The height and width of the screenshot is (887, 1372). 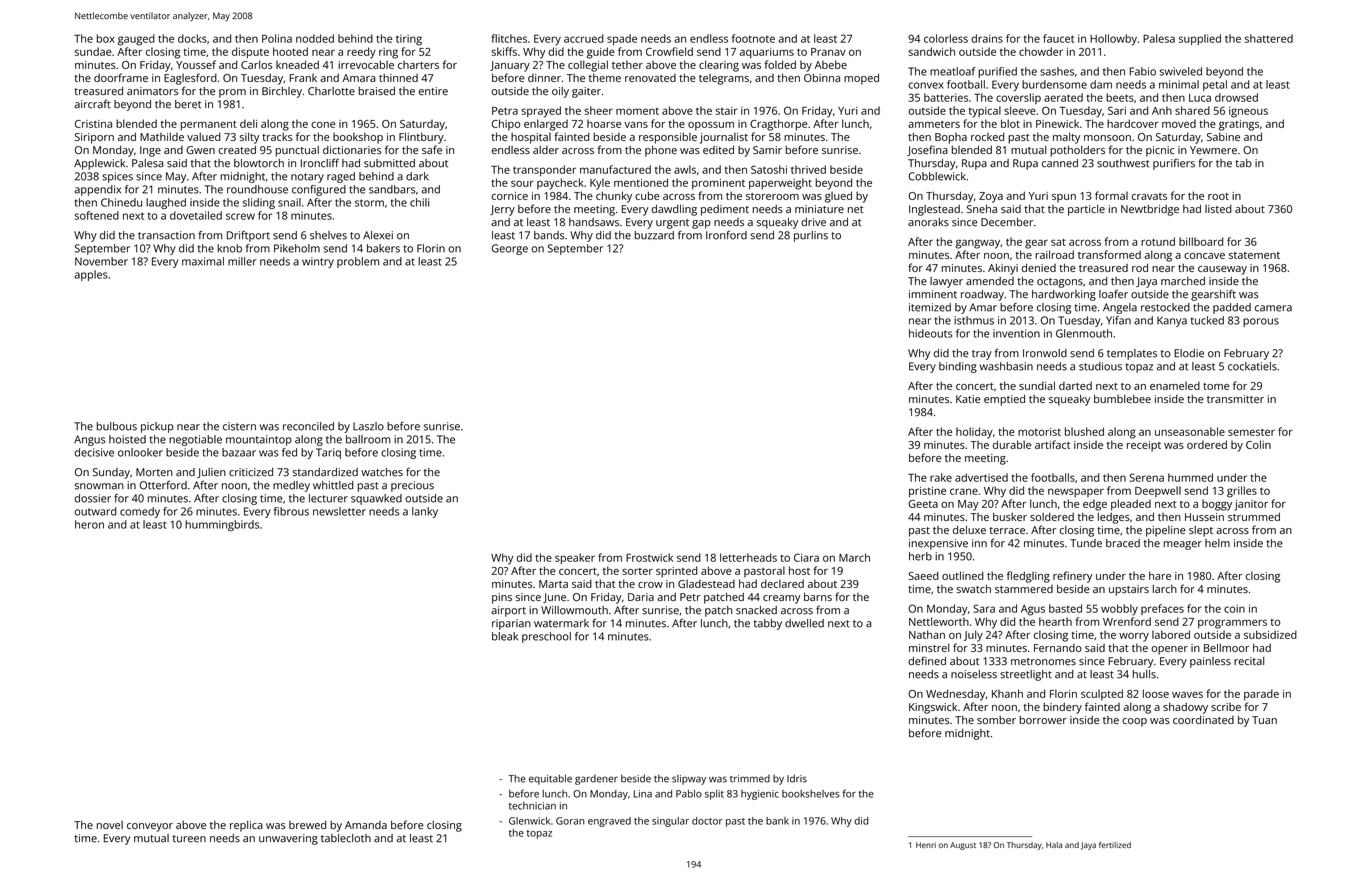 I want to click on Henri, so click(x=926, y=845).
